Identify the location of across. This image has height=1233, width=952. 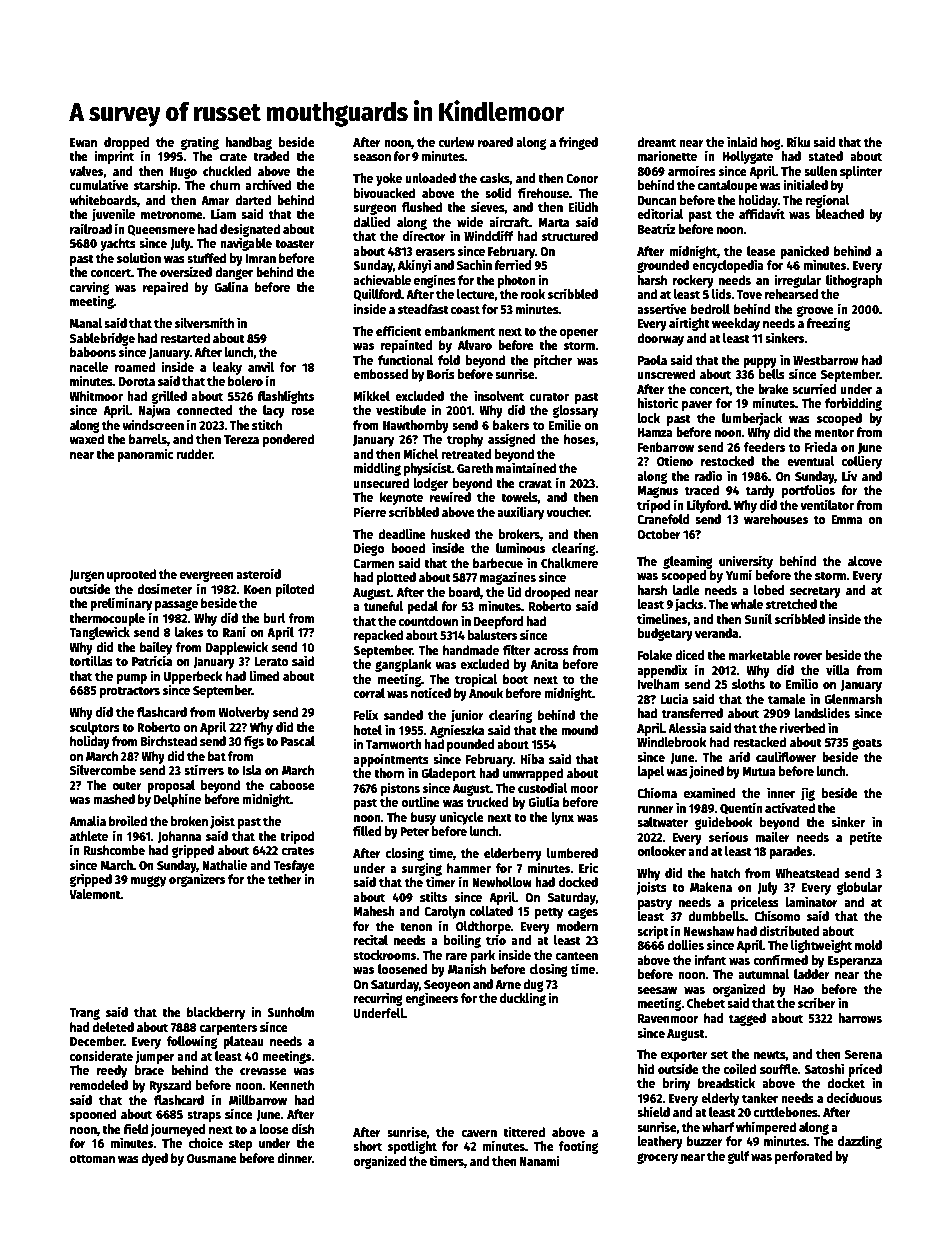
(551, 651).
